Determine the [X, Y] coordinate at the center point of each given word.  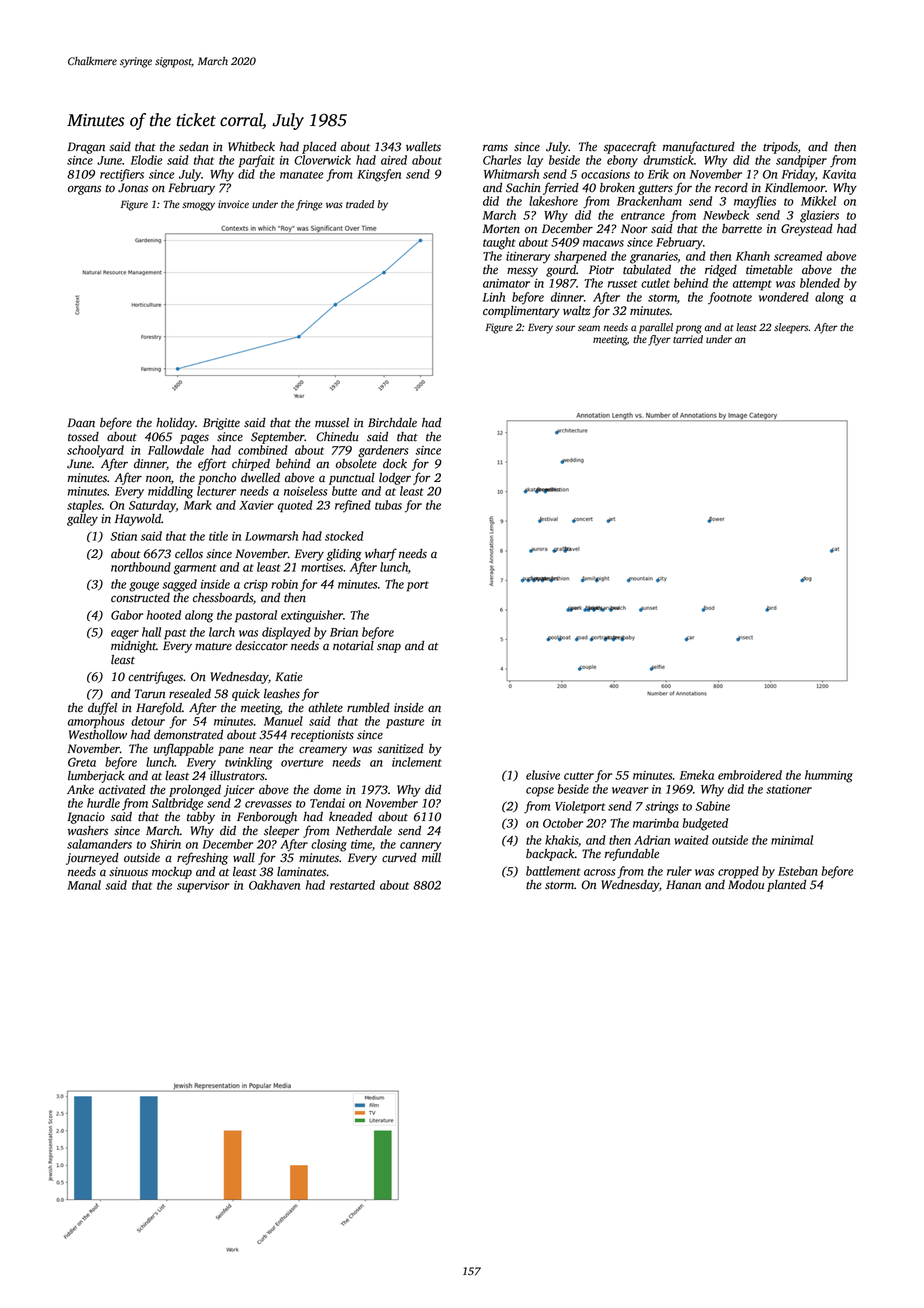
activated [122, 790]
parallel [656, 328]
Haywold [138, 520]
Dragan [86, 148]
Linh [494, 297]
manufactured [699, 147]
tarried [688, 339]
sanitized [401, 749]
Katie [289, 677]
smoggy [198, 206]
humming [829, 776]
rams [495, 148]
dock [395, 464]
